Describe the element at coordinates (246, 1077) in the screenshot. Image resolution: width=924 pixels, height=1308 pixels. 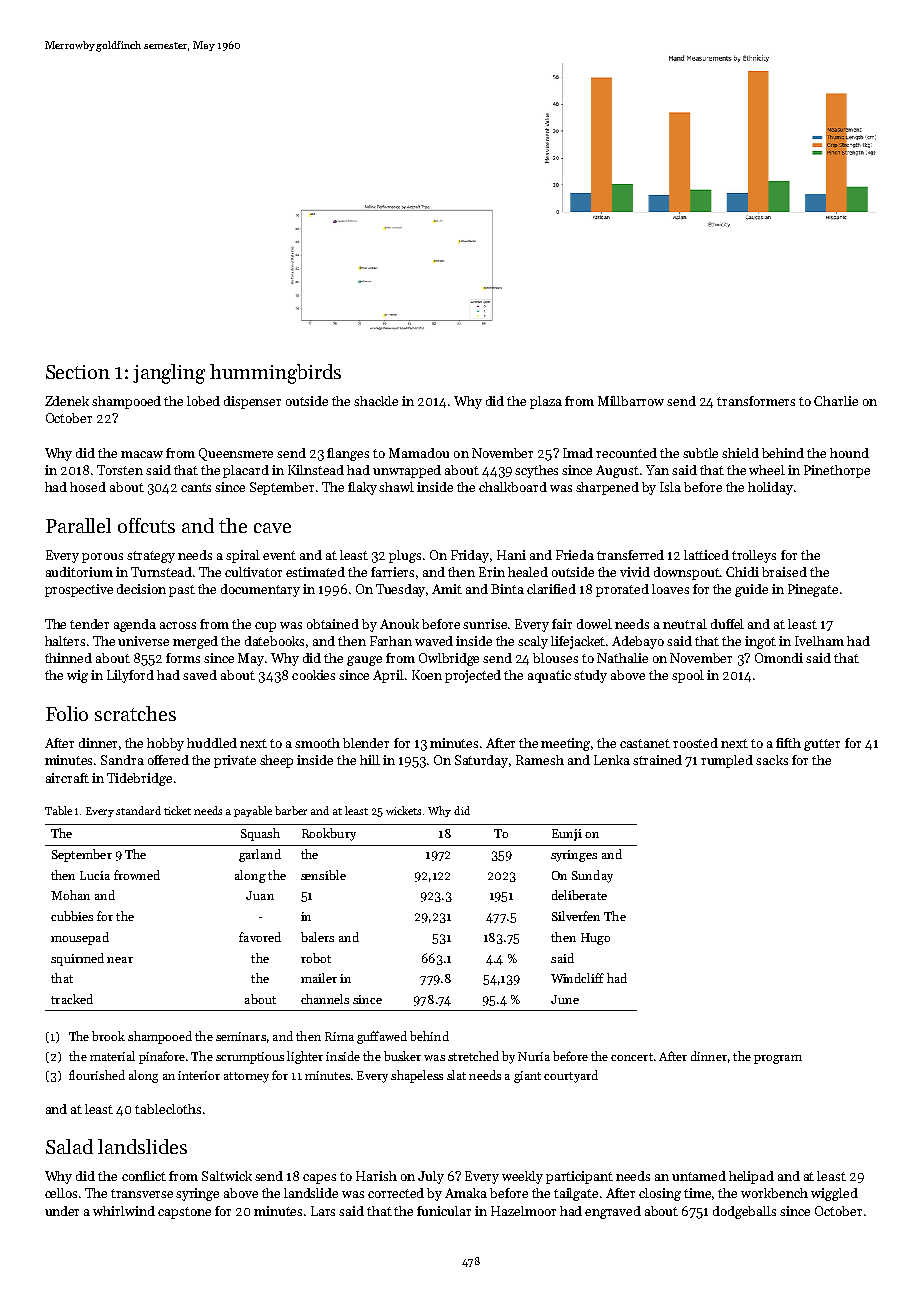
I see `attorney` at that location.
